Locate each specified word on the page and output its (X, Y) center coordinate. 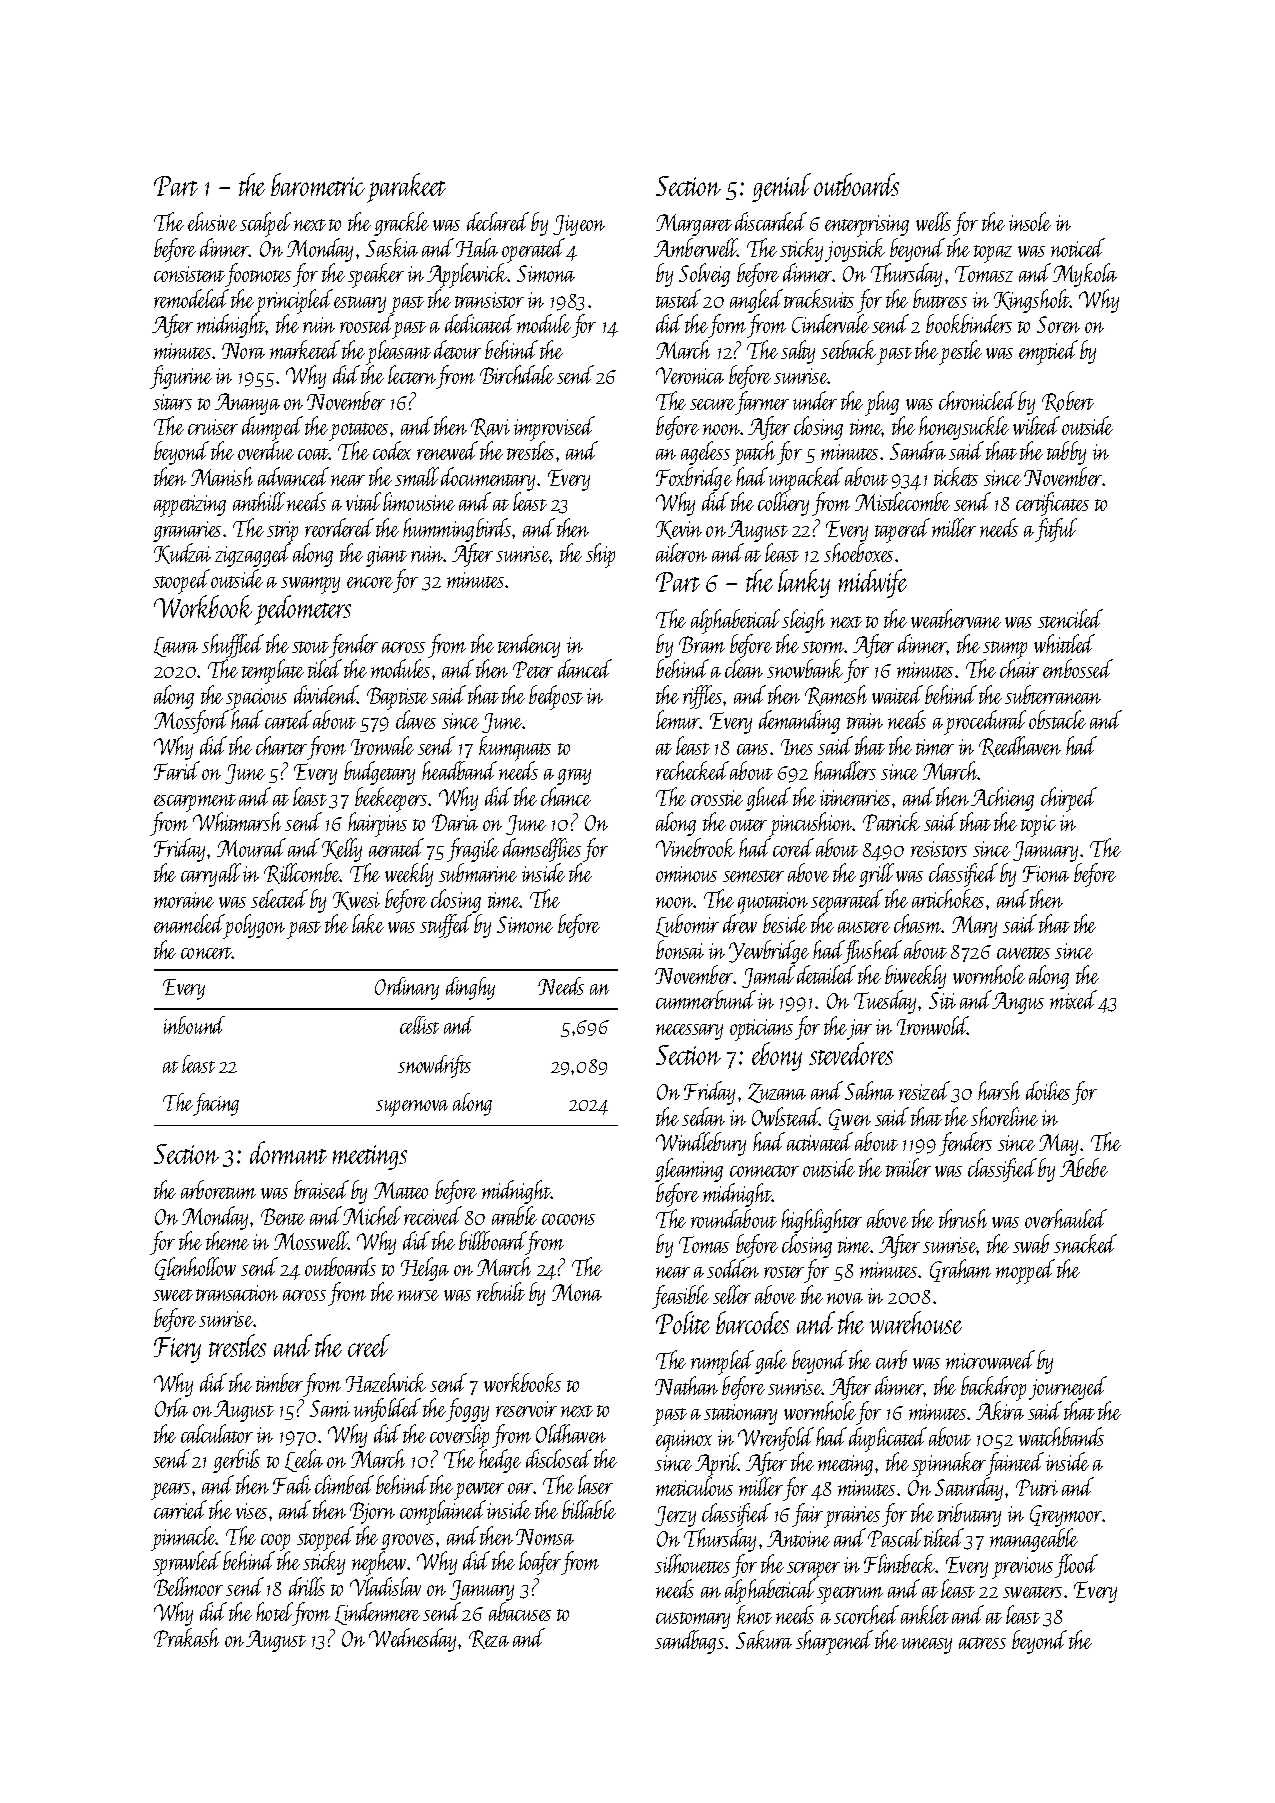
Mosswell (311, 1240)
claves (416, 720)
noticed (1078, 247)
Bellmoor (188, 1586)
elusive (212, 221)
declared (498, 221)
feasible (680, 1297)
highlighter (821, 1221)
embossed (1078, 668)
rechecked (692, 770)
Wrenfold (776, 1439)
